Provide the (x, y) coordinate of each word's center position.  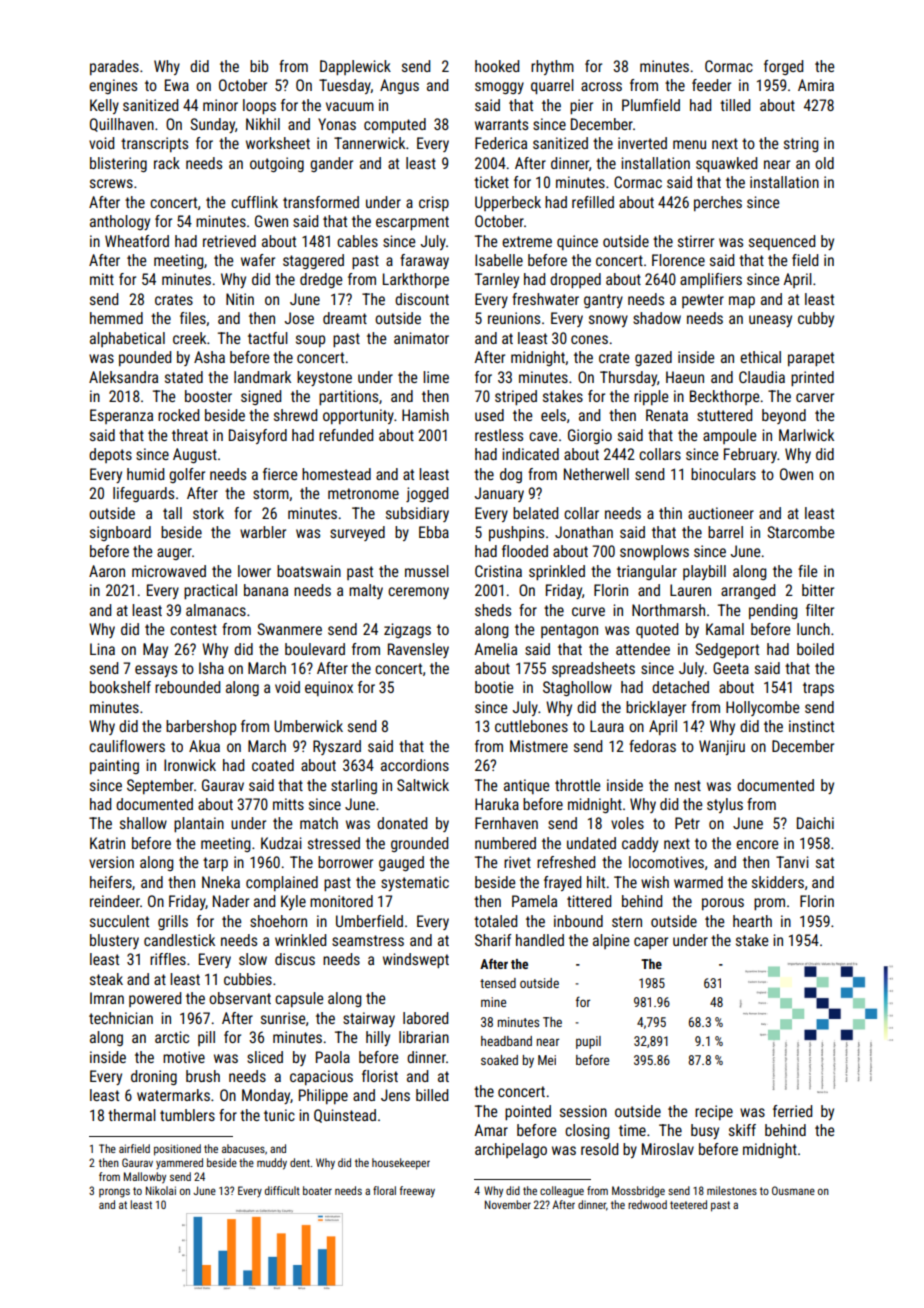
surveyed (357, 533)
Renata (667, 415)
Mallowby (145, 1178)
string (801, 144)
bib (259, 66)
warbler (263, 532)
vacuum (350, 106)
